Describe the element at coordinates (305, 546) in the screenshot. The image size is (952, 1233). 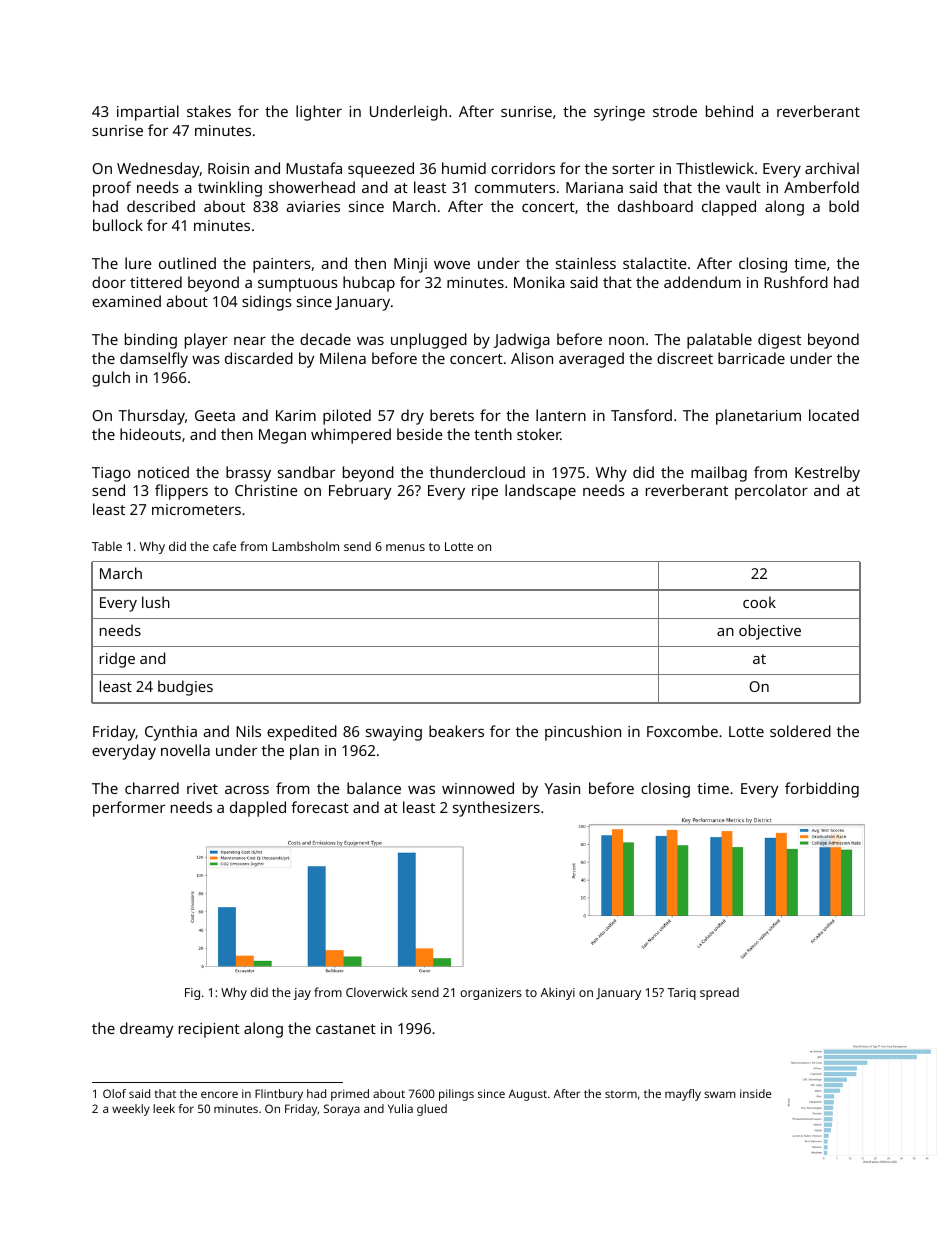
I see `Lambsholm` at that location.
